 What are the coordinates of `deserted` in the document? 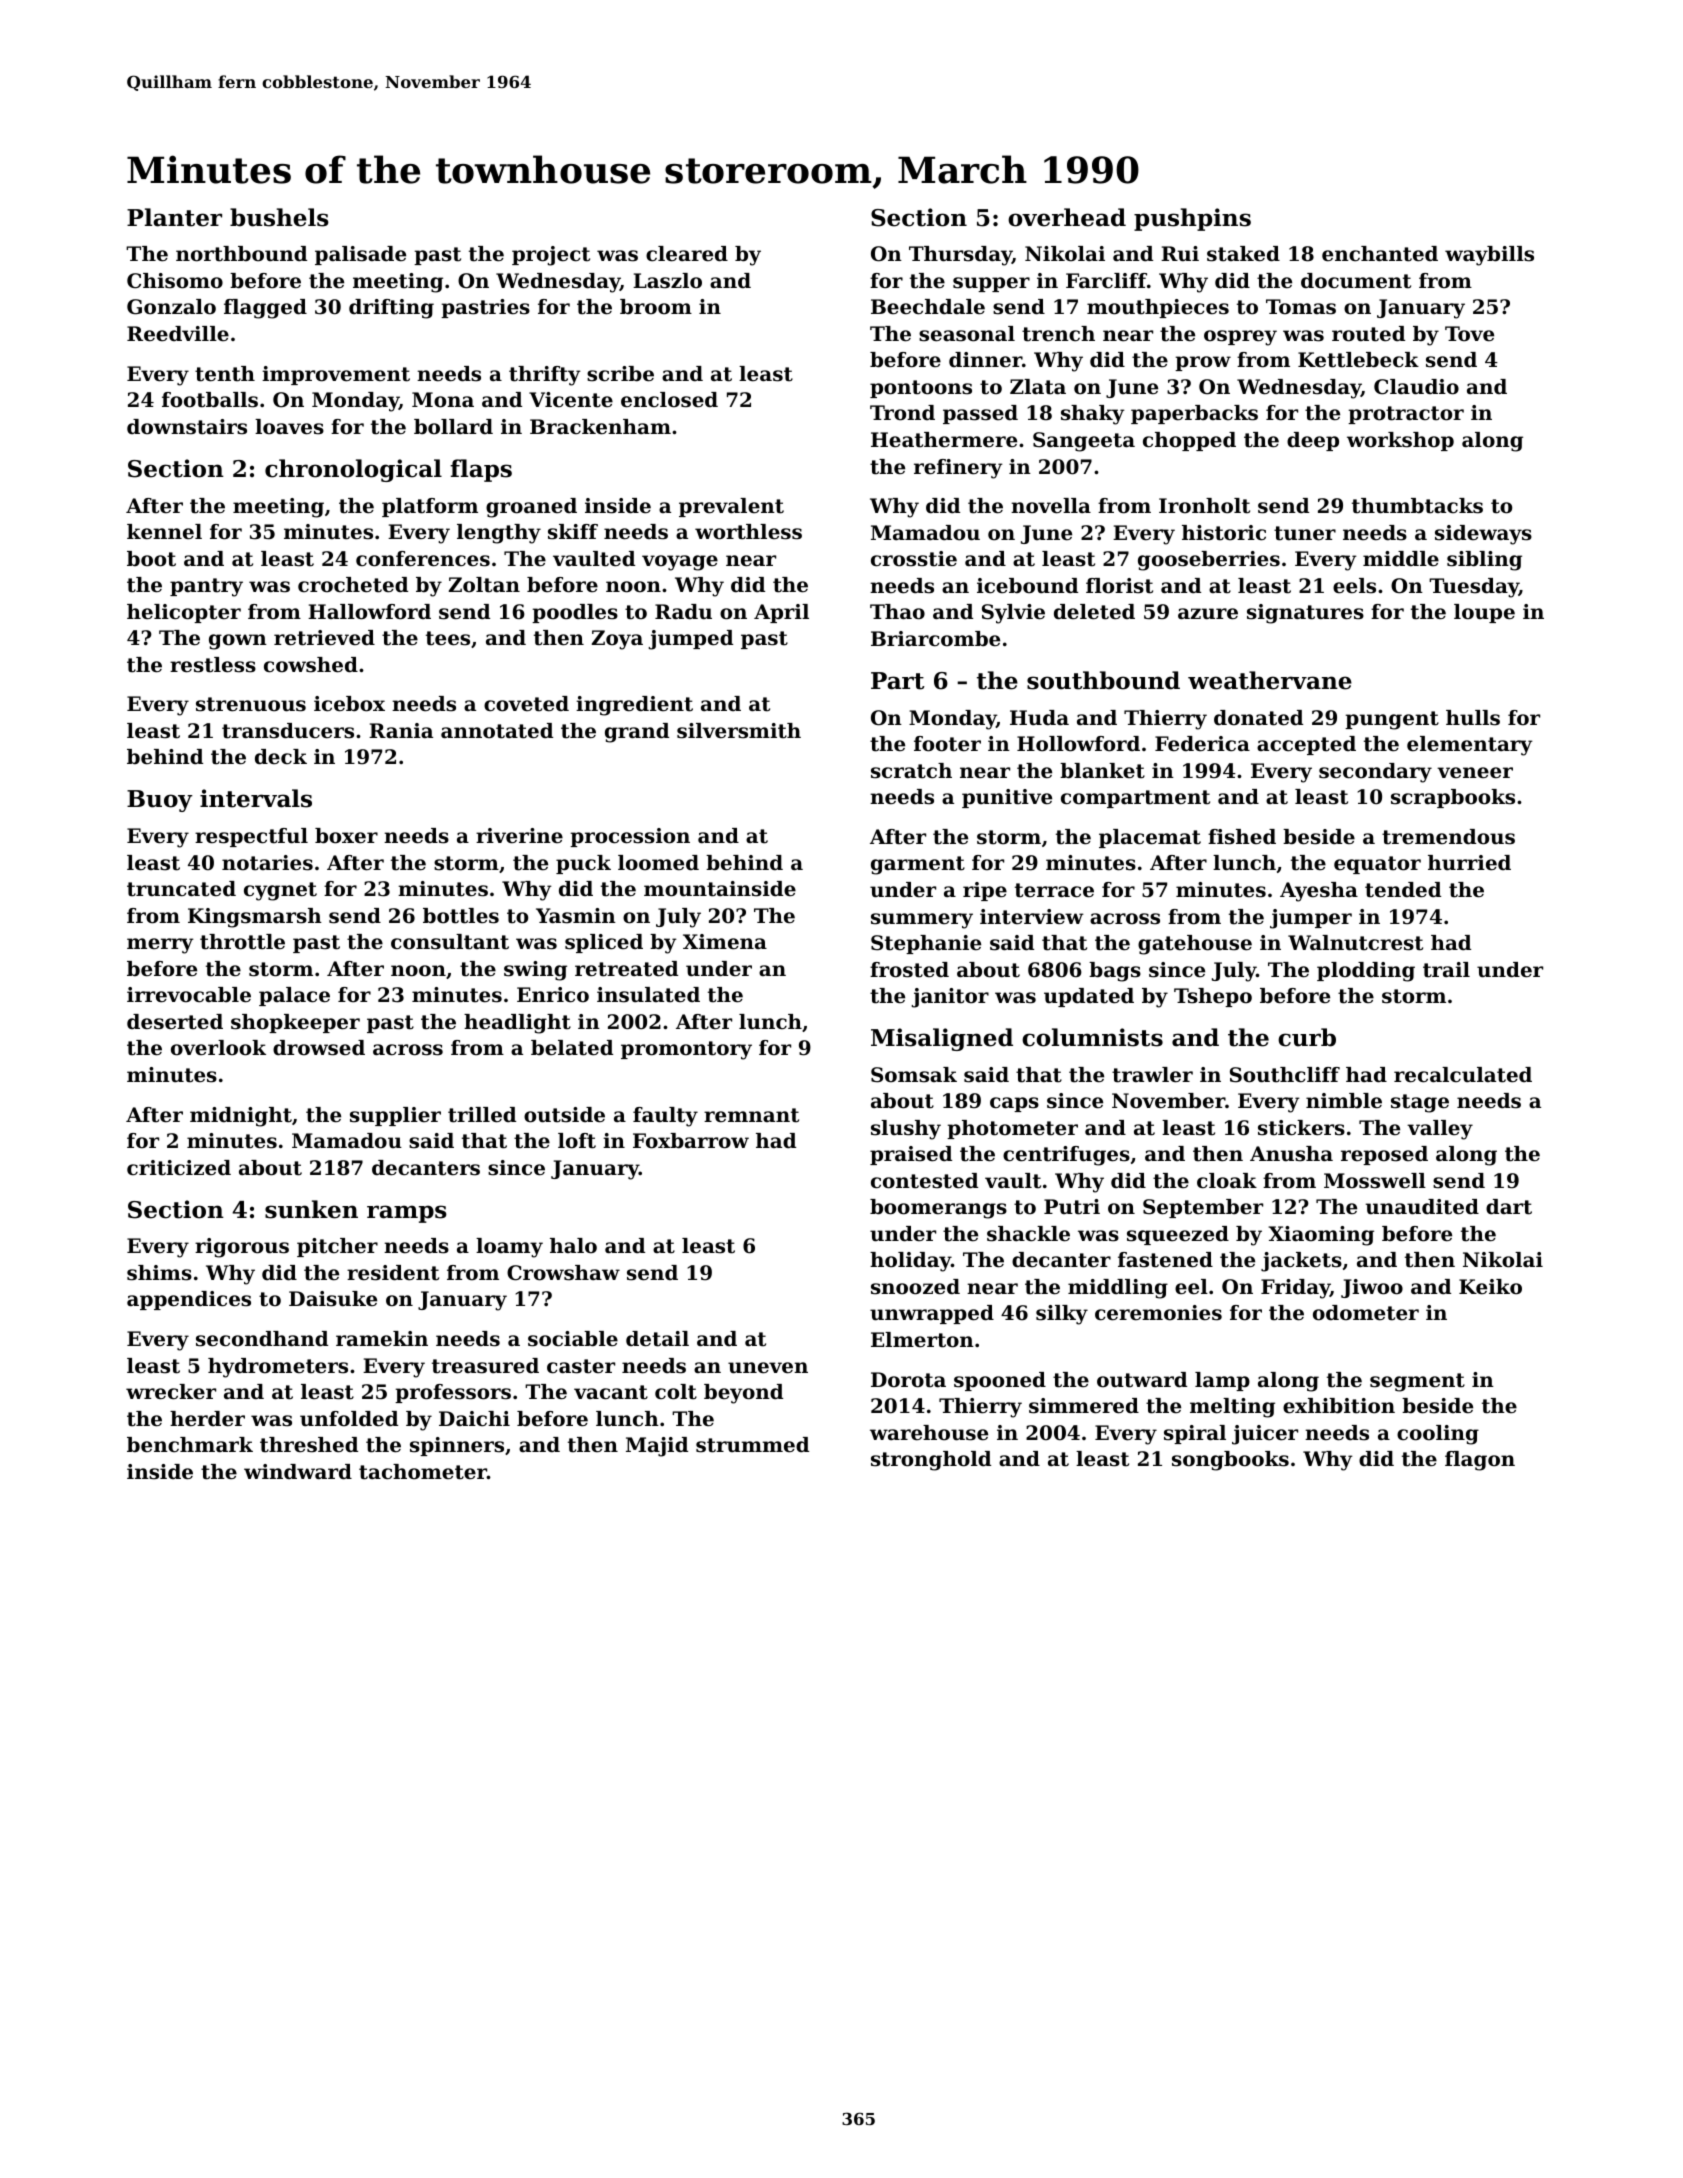 It's located at (175, 1022).
